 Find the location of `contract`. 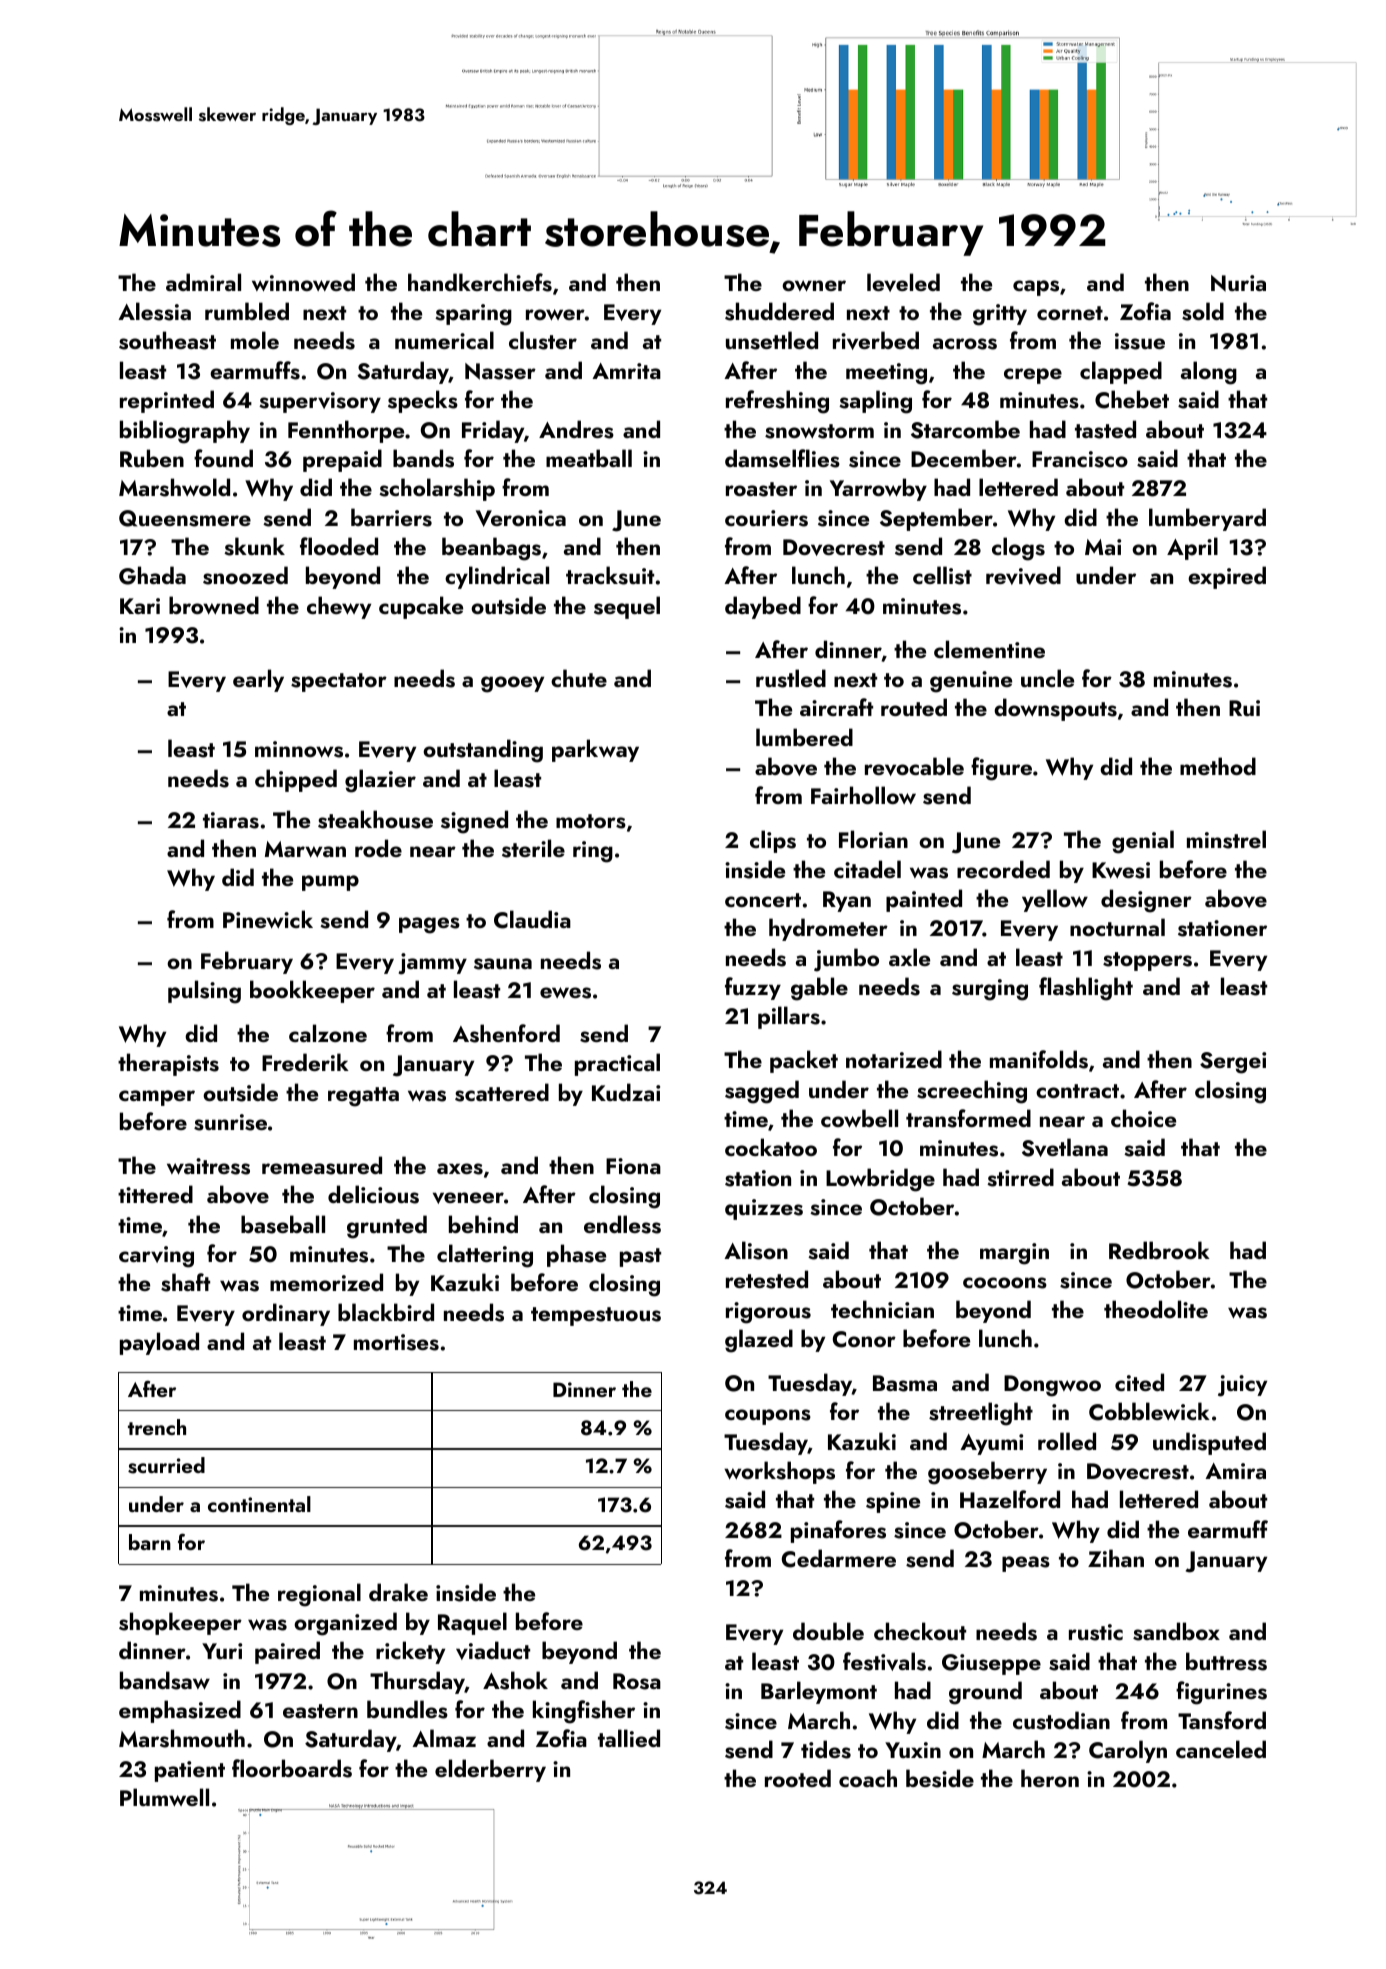

contract is located at coordinates (1077, 1091).
